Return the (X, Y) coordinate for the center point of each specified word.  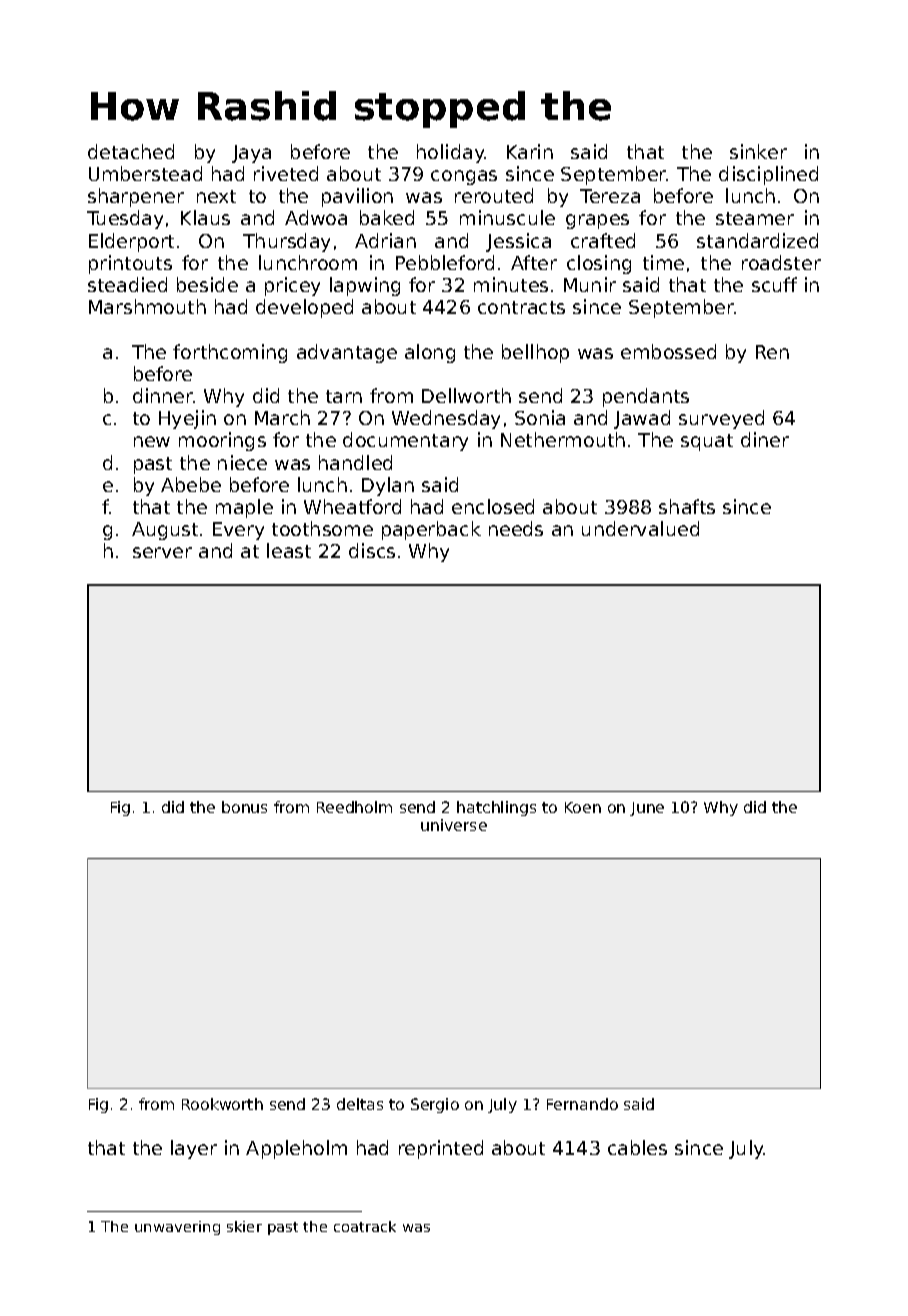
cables (637, 1147)
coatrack (365, 1226)
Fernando (582, 1104)
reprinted (441, 1149)
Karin (530, 151)
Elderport (131, 242)
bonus (244, 807)
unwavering (177, 1228)
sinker (758, 151)
